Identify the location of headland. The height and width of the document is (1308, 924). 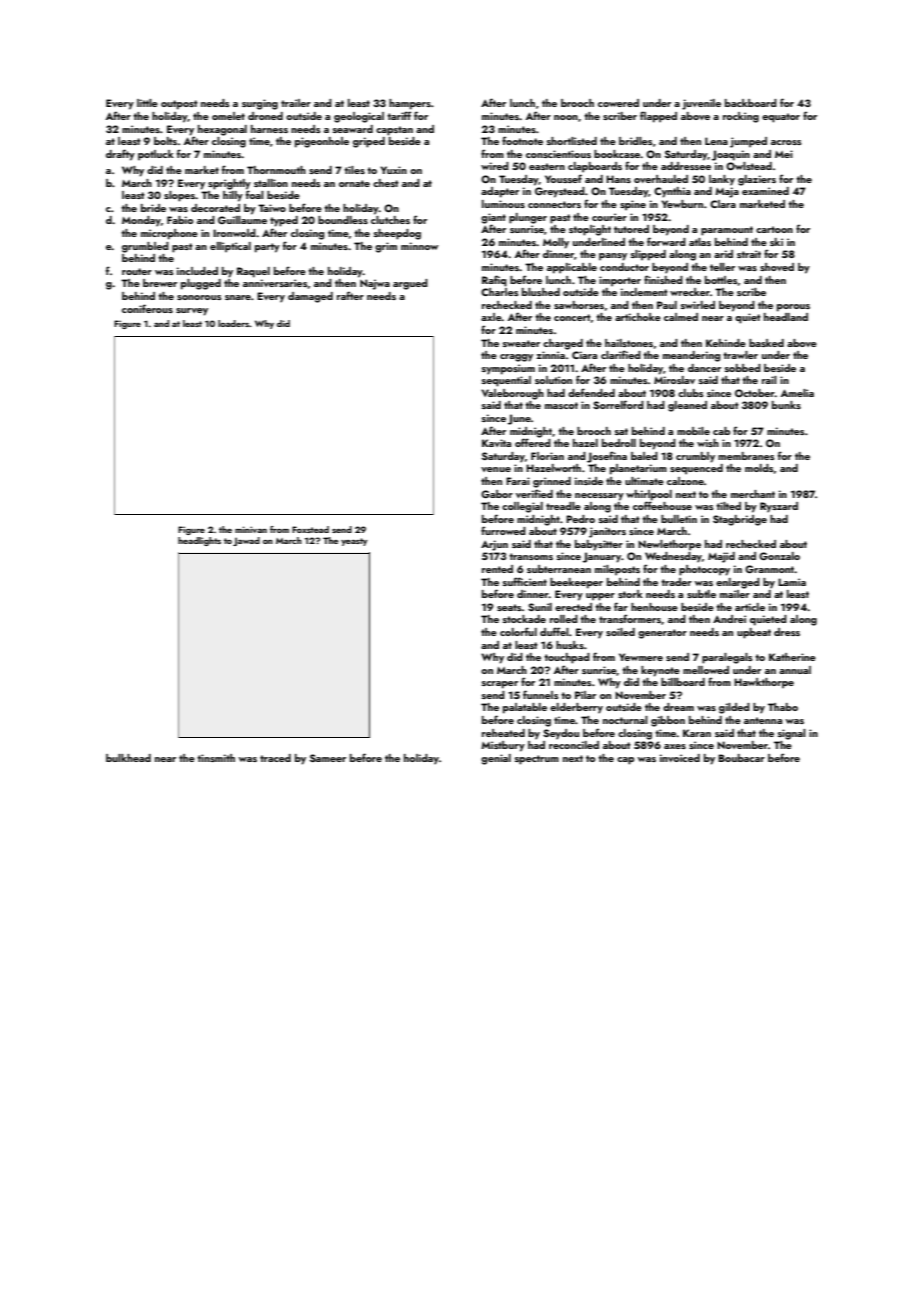
(786, 317).
